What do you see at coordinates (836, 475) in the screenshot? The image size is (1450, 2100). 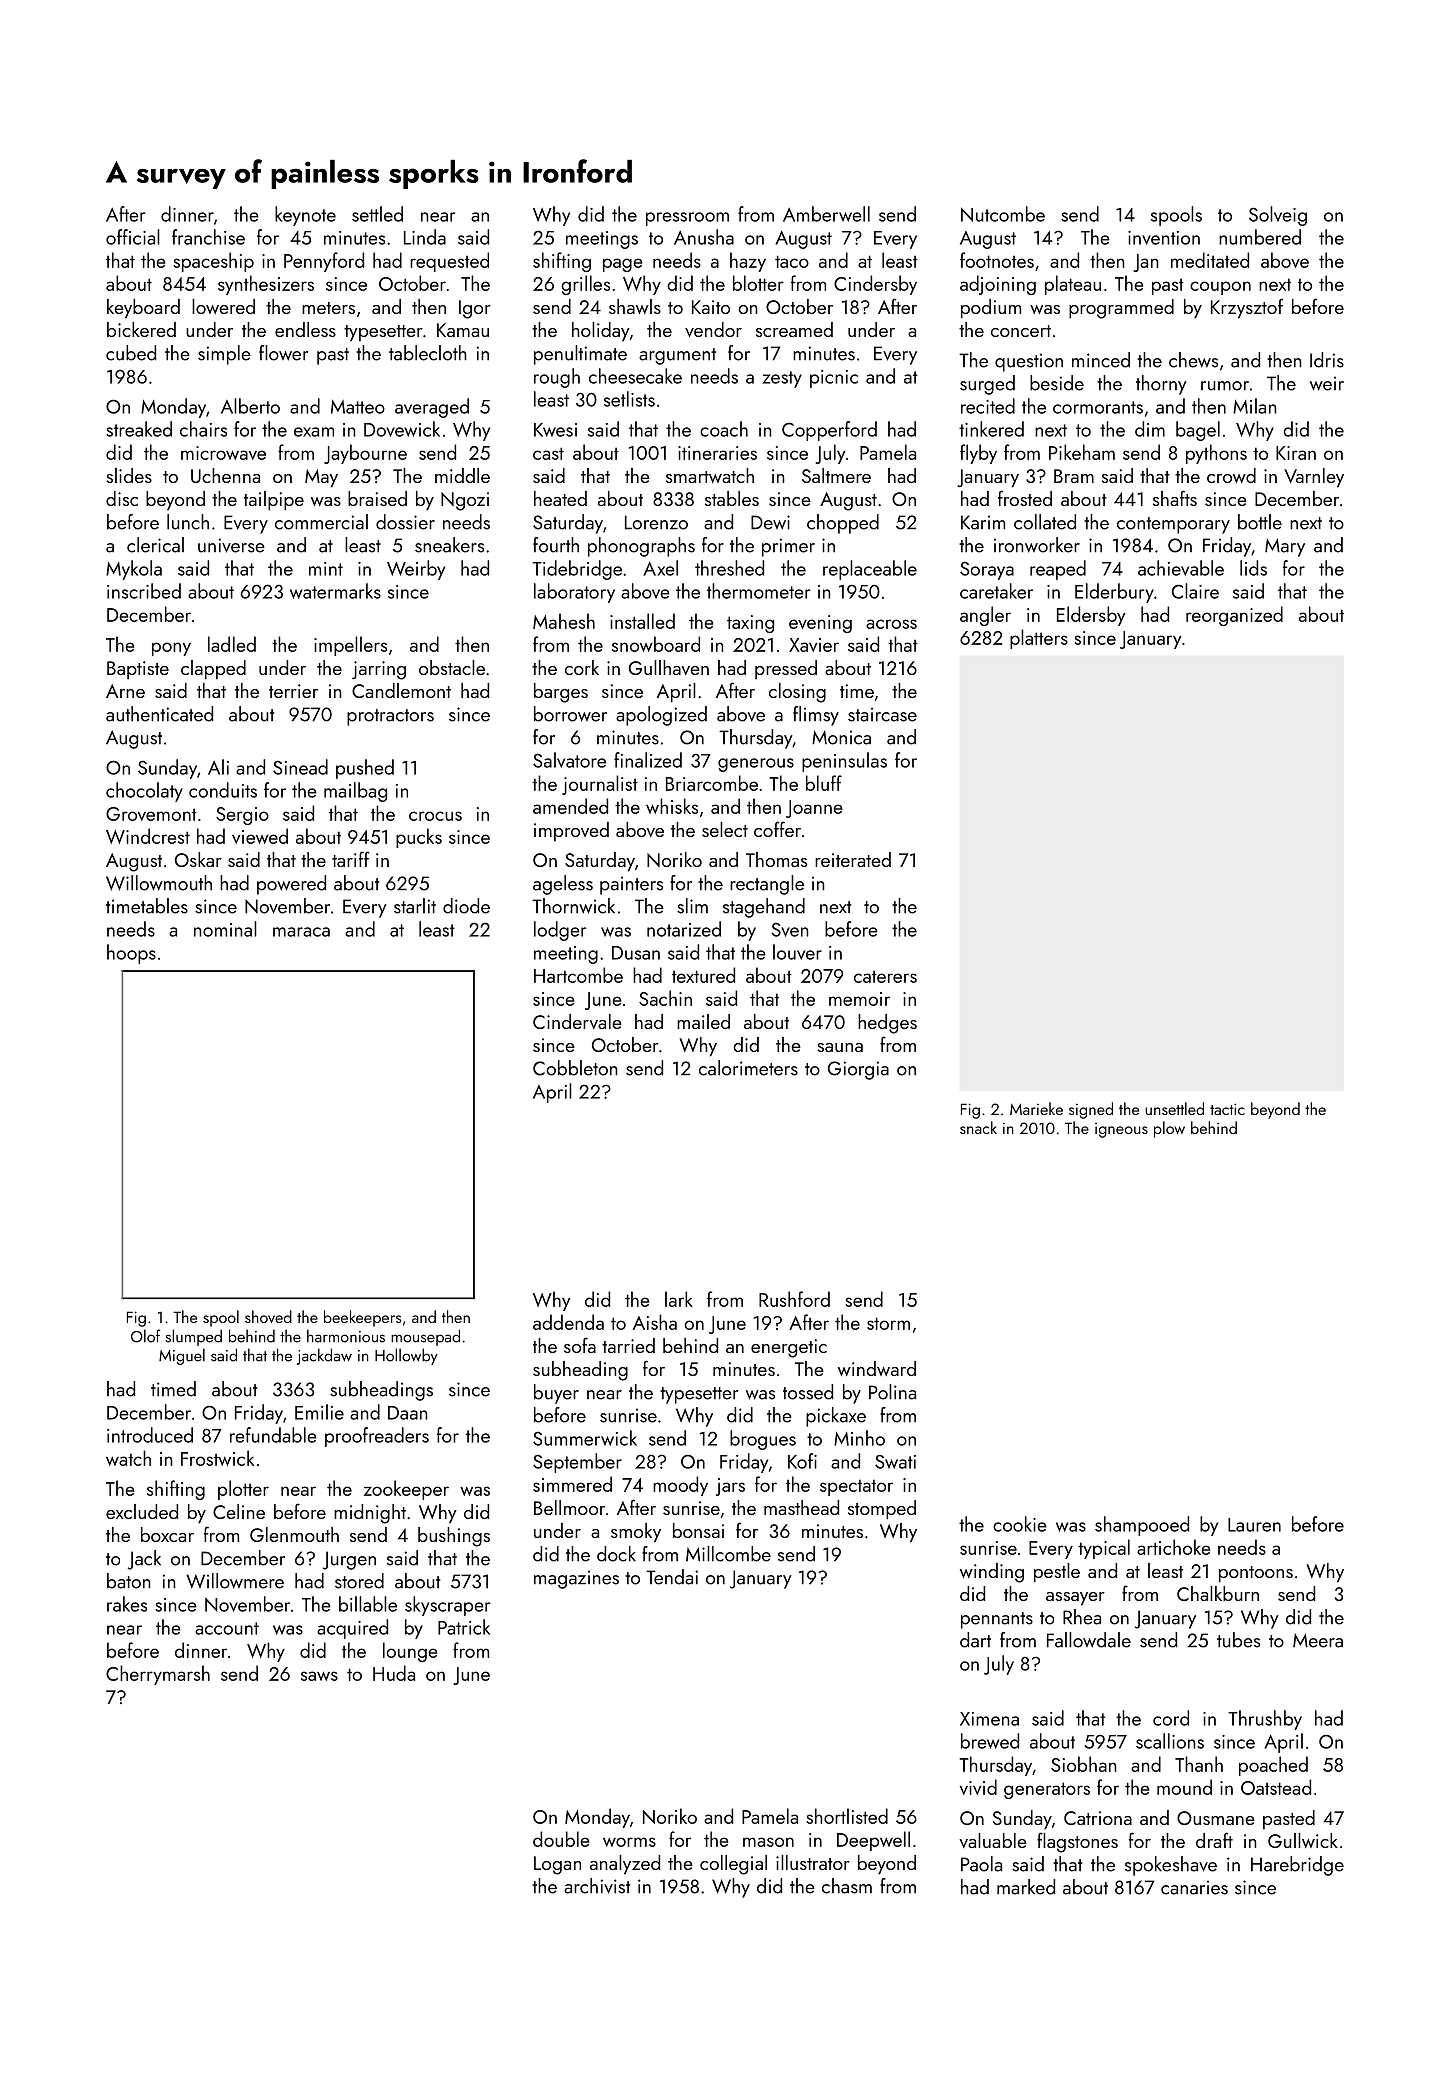 I see `Saltmere` at bounding box center [836, 475].
